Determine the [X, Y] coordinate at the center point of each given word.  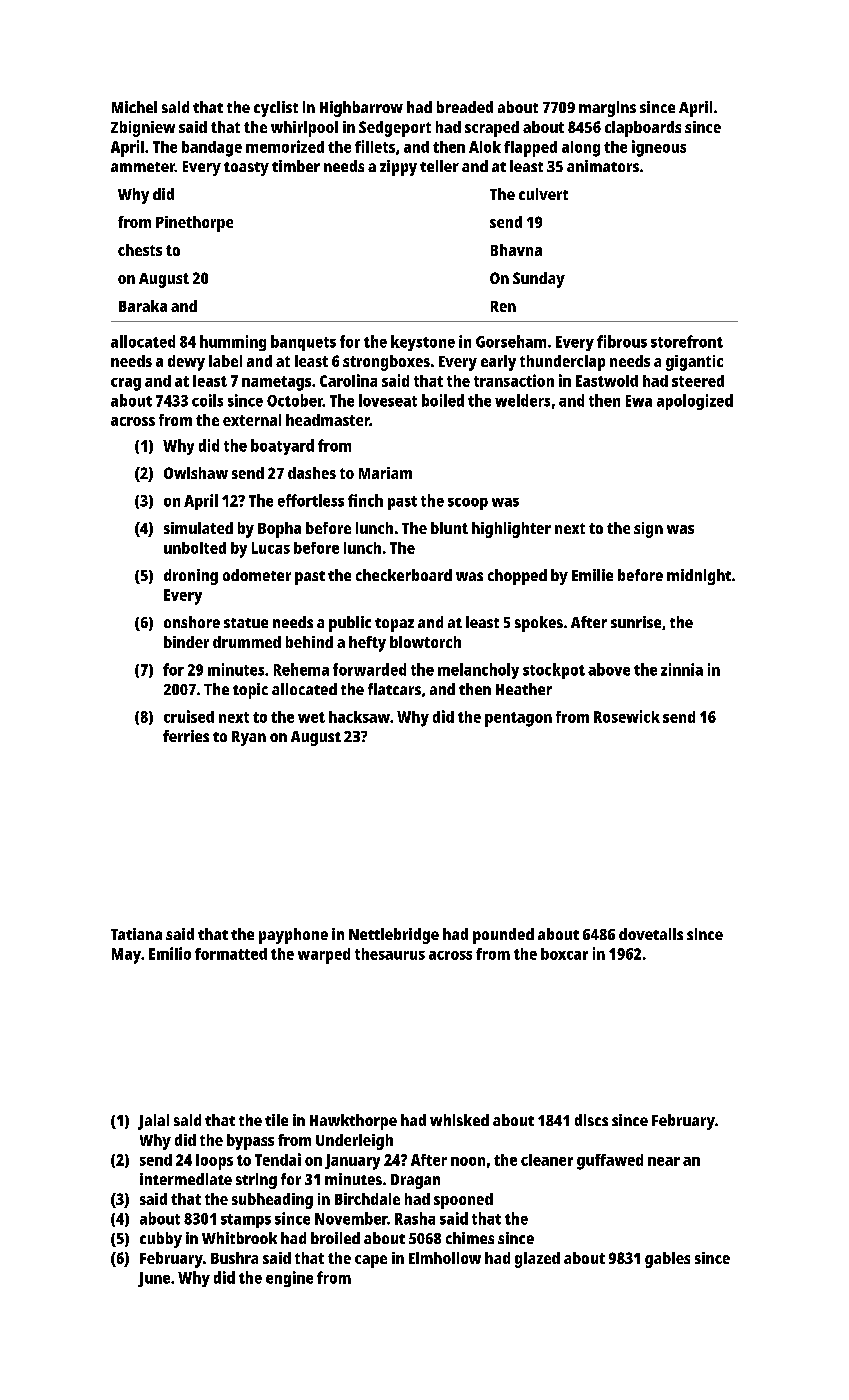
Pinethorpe [194, 224]
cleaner [547, 1160]
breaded [465, 107]
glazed [537, 1260]
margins [607, 109]
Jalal [153, 1122]
